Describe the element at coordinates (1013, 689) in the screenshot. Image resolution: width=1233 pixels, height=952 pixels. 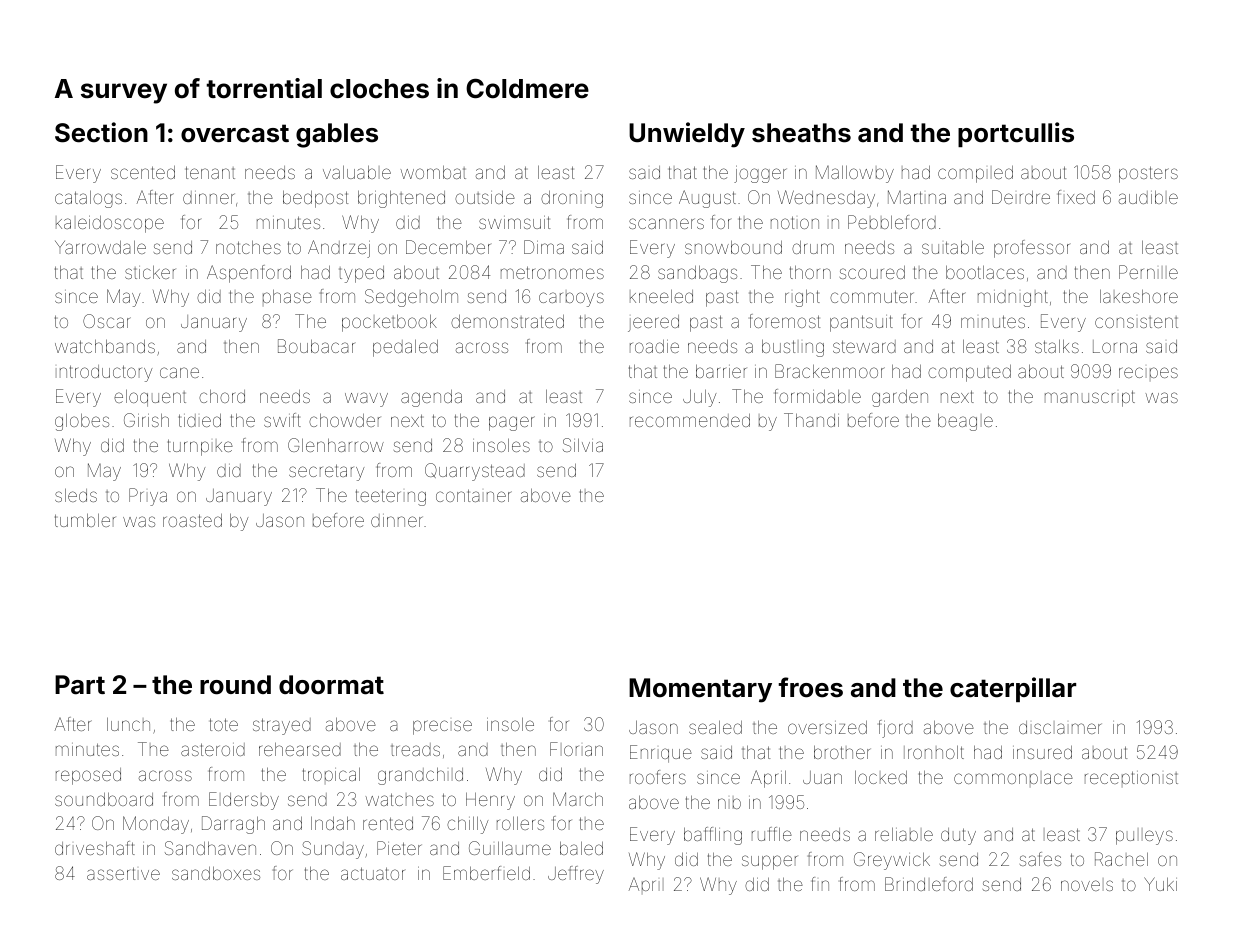
I see `caterpillar` at that location.
